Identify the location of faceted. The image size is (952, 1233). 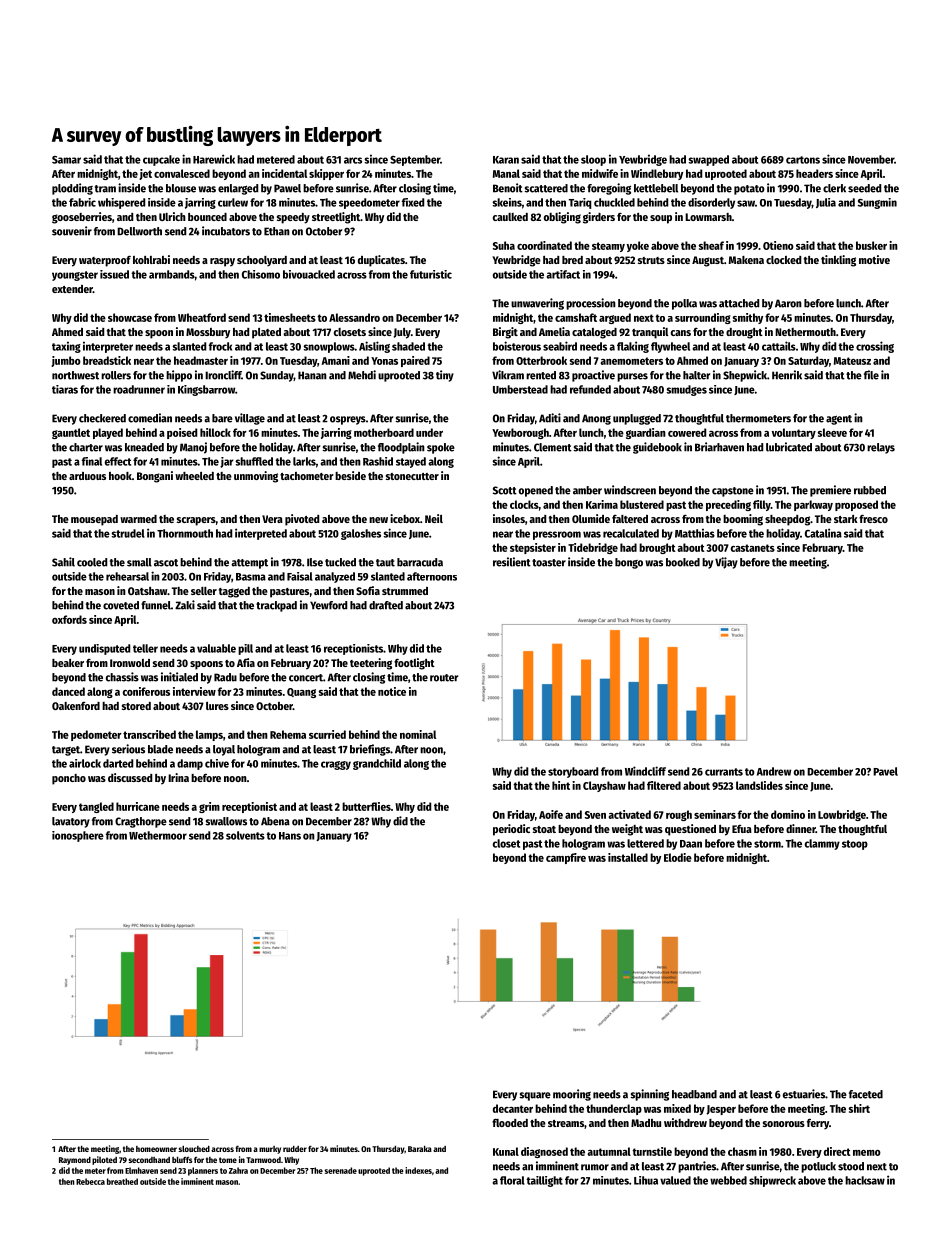
(866, 1094).
